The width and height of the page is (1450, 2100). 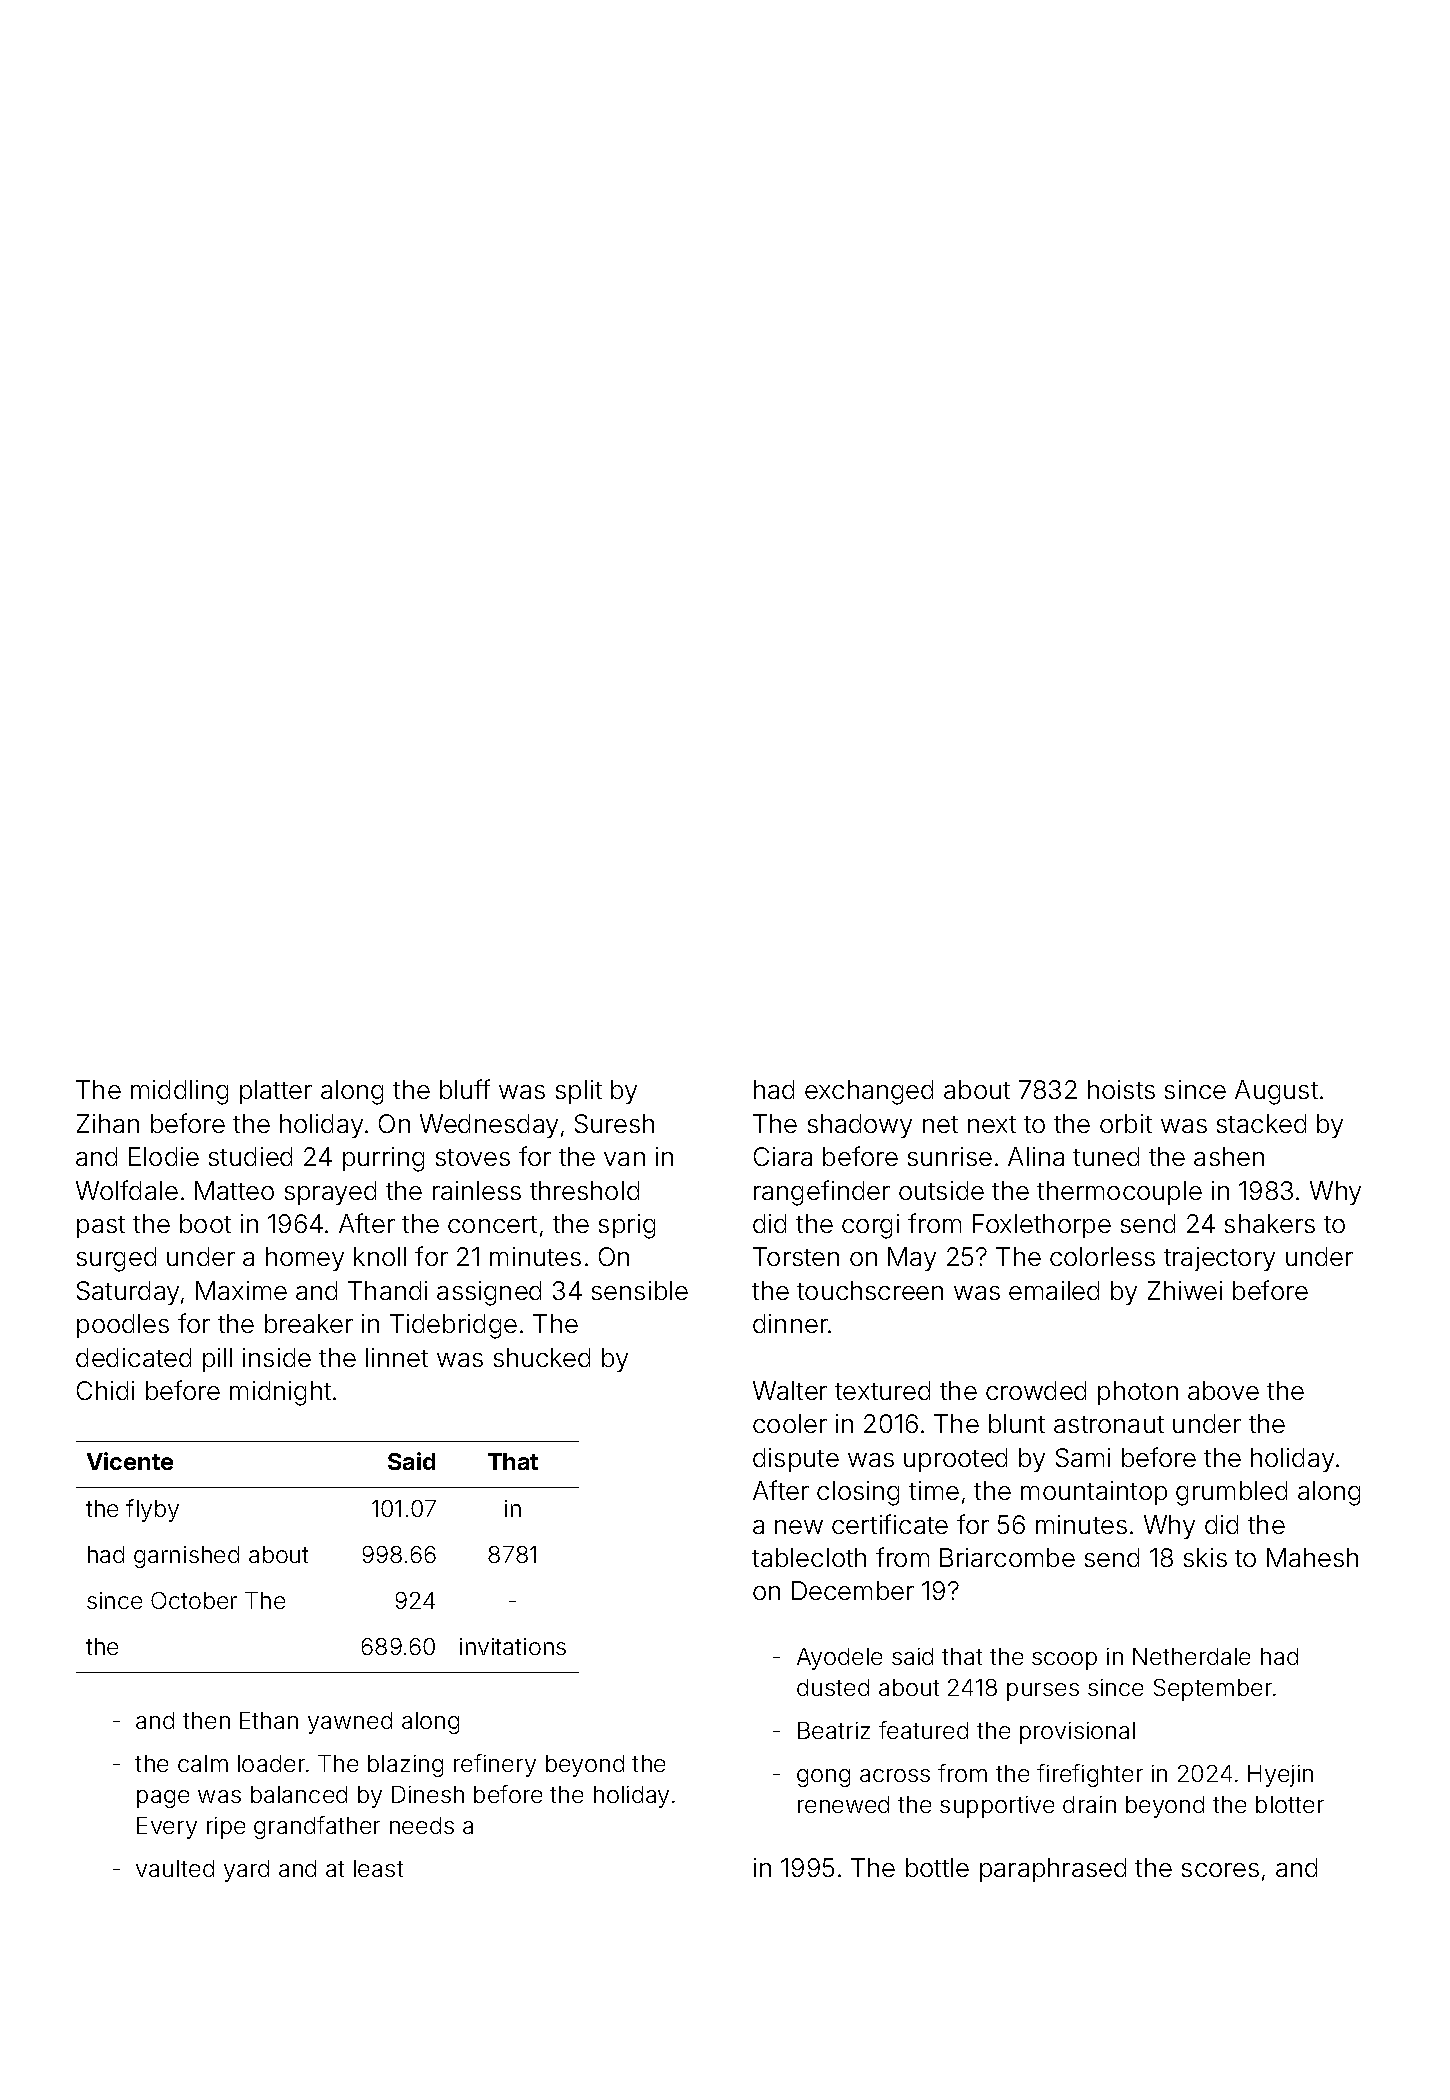 I want to click on poodles, so click(x=123, y=1326).
